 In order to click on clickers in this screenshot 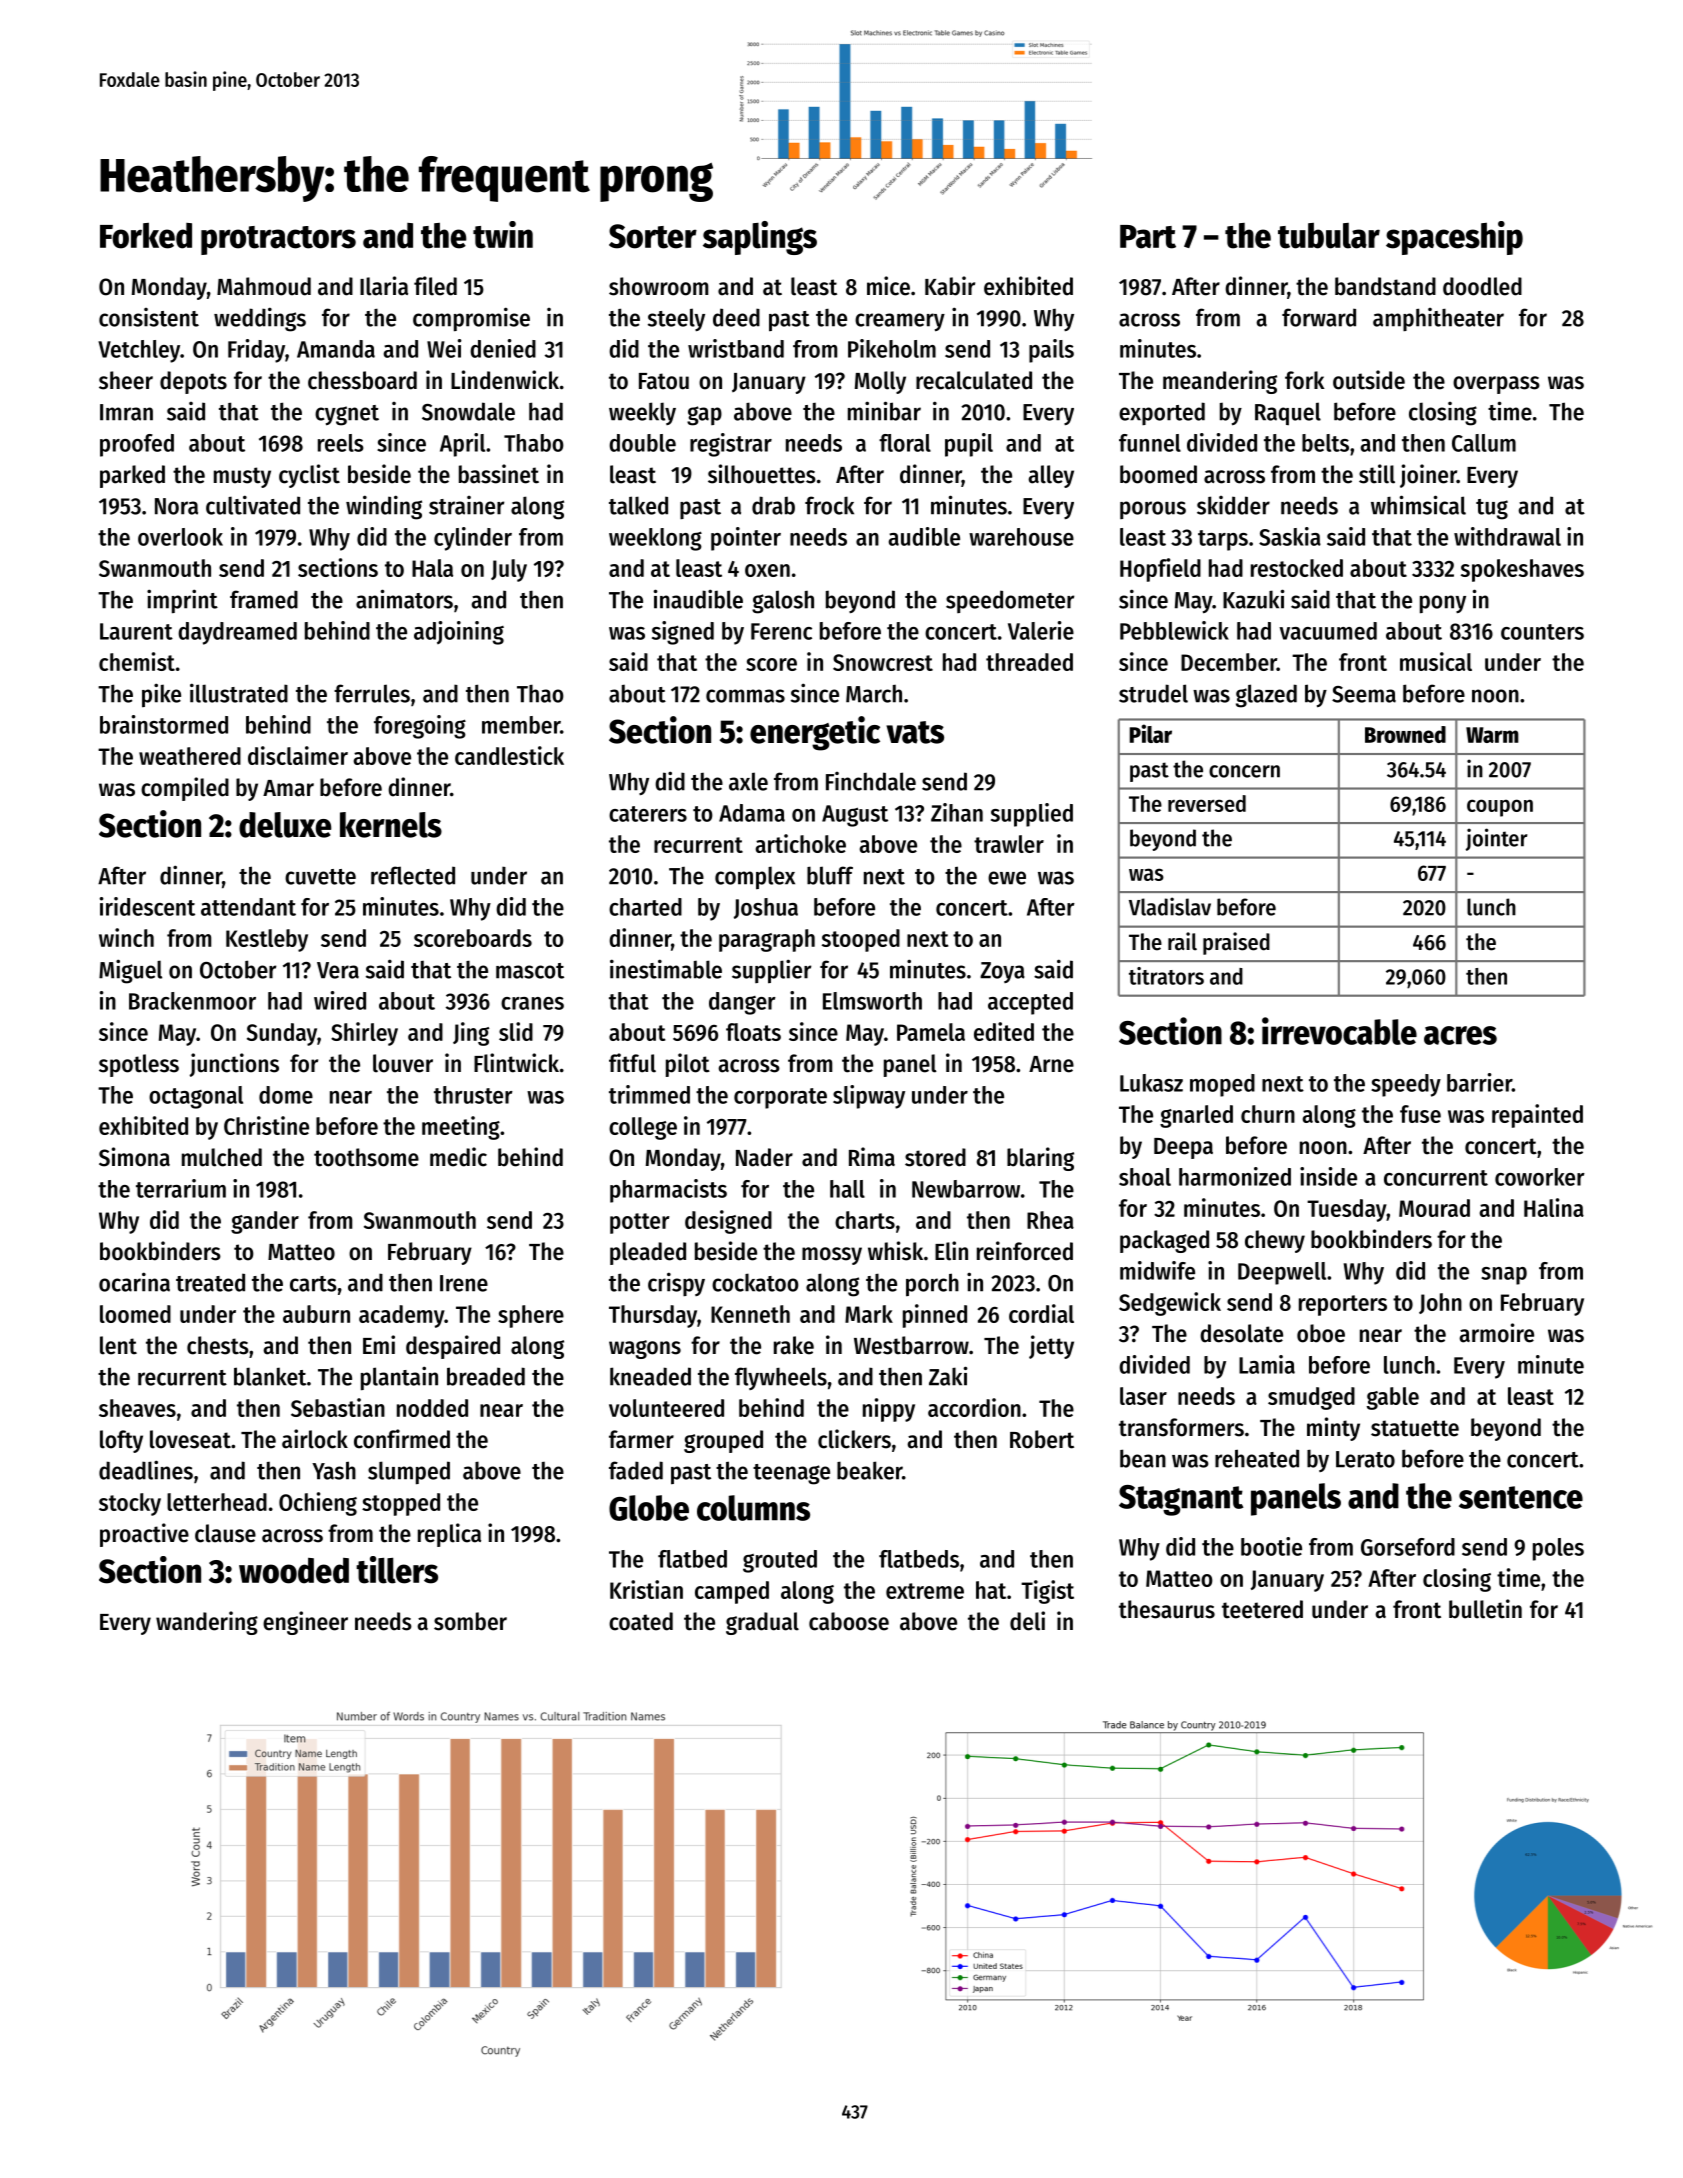, I will do `click(854, 1439)`.
